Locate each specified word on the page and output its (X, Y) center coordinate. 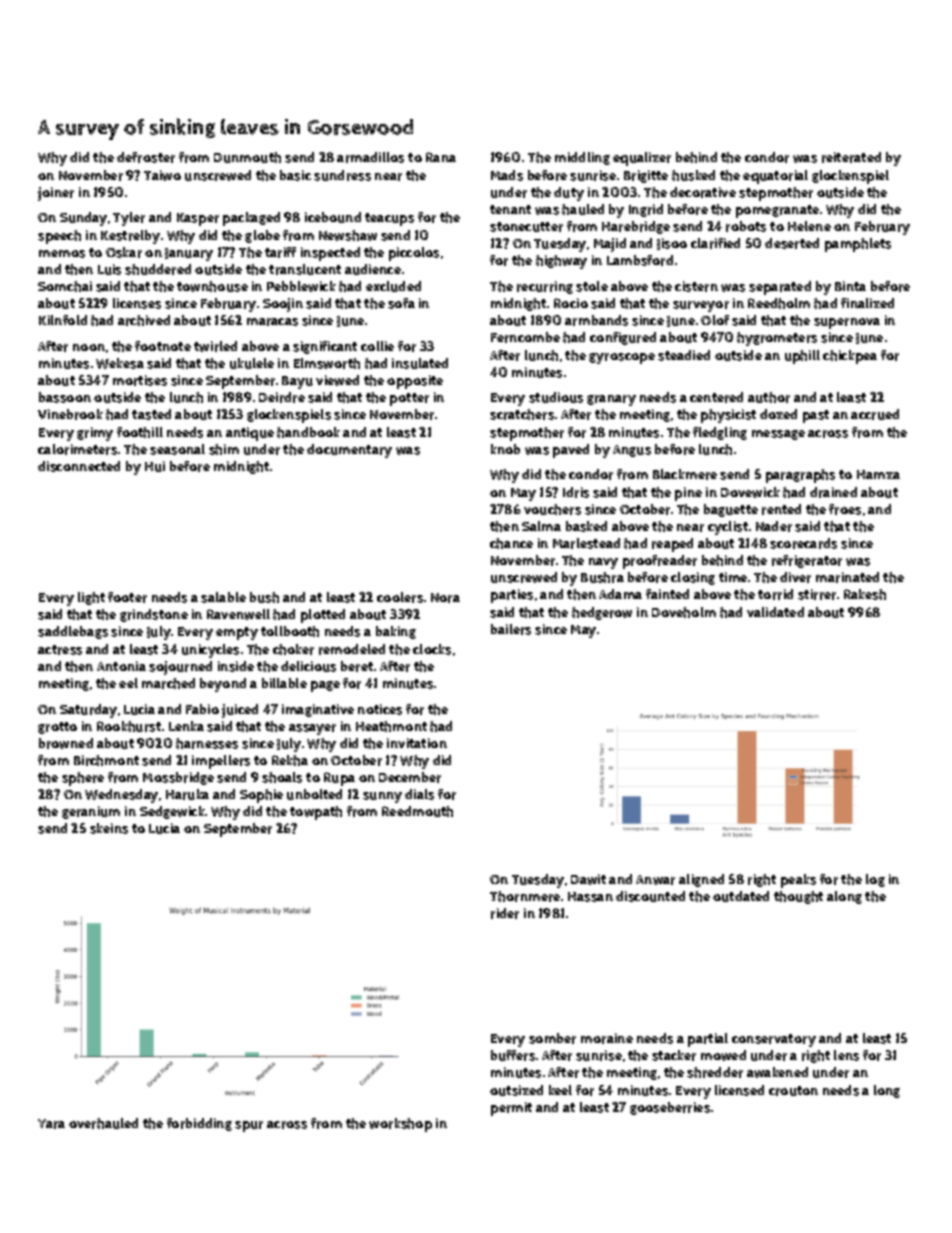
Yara (51, 1124)
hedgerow (602, 613)
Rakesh (865, 594)
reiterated (851, 157)
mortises (140, 380)
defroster (146, 157)
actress (60, 650)
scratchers (522, 414)
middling (582, 158)
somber (552, 1038)
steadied (684, 355)
